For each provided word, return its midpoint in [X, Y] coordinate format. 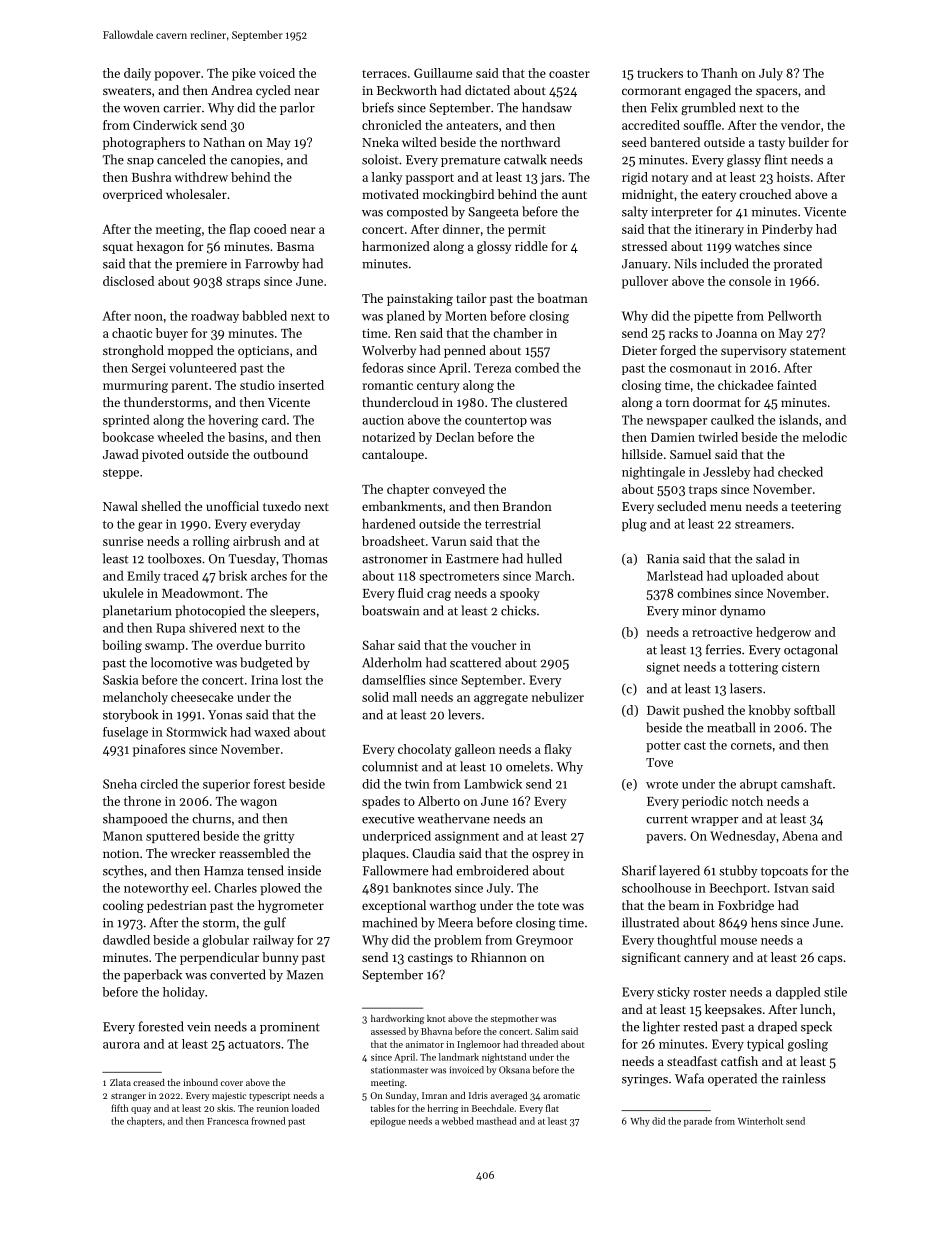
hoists [793, 177]
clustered [541, 402]
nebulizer [558, 697]
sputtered [173, 837]
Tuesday [252, 559]
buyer [172, 334]
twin [417, 784]
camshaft [806, 784]
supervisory [753, 352]
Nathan [224, 142]
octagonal [811, 650]
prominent [290, 1028]
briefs [378, 107]
